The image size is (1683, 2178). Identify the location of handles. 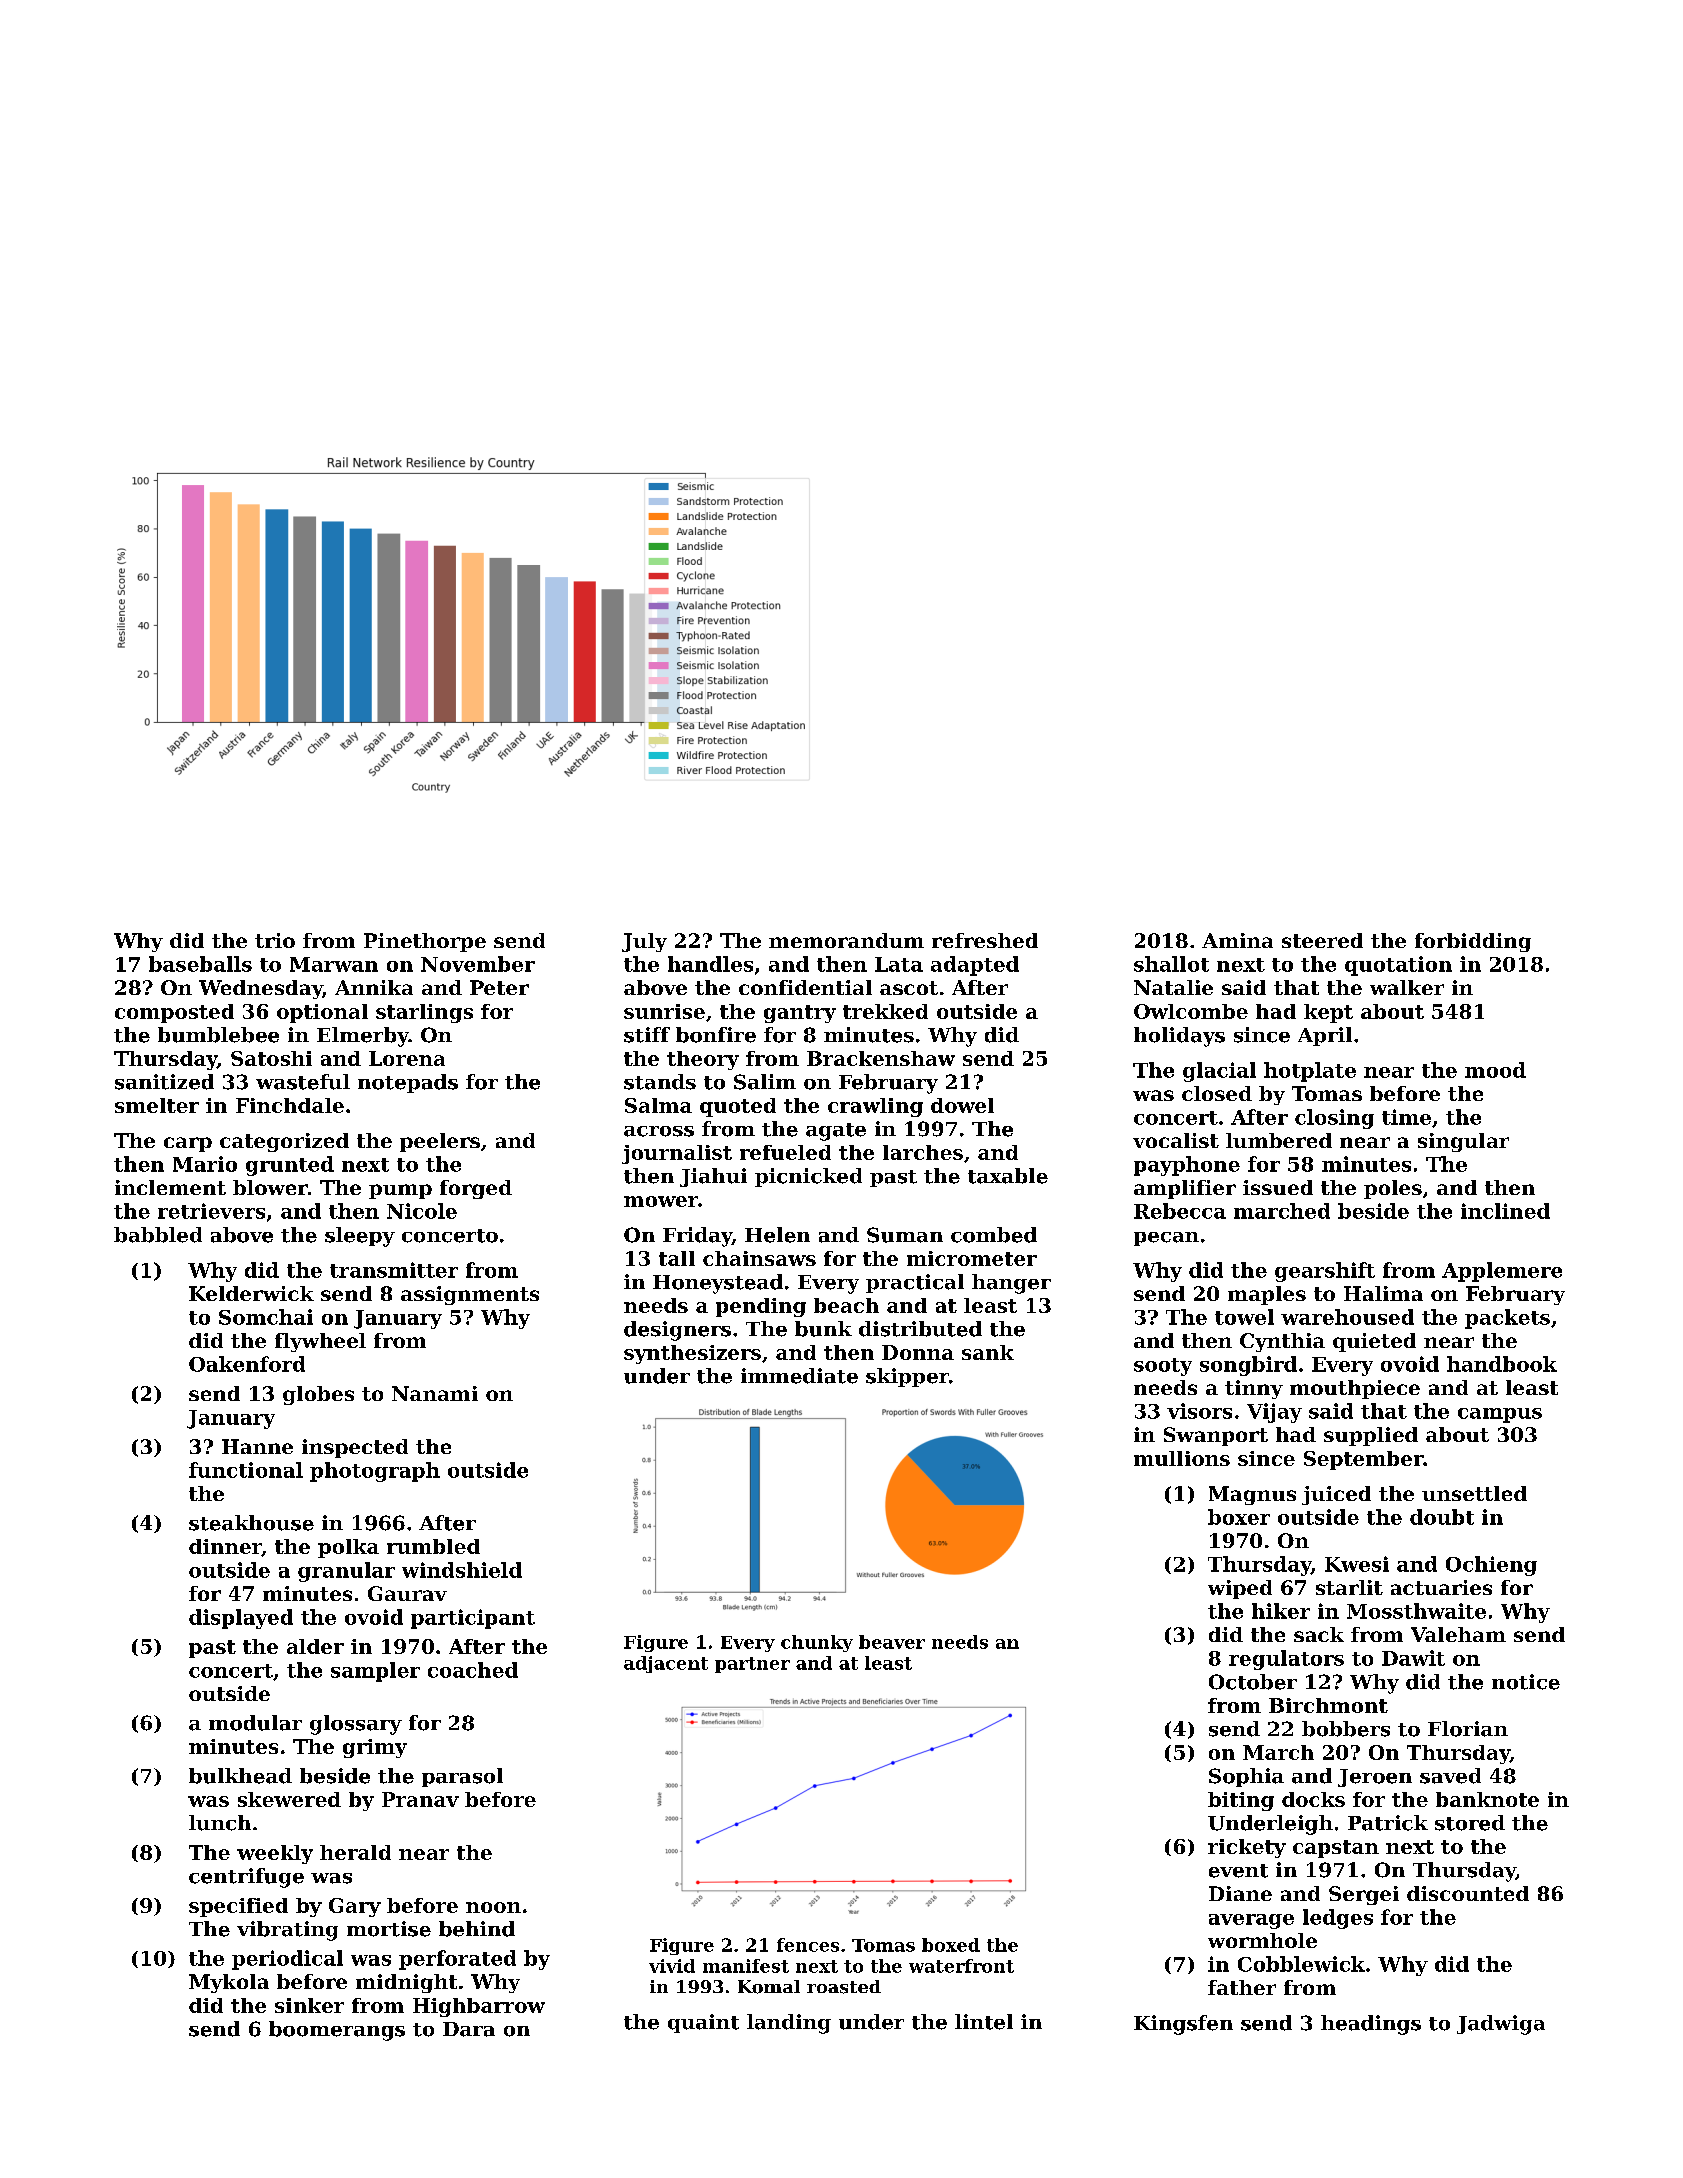
(710, 964).
